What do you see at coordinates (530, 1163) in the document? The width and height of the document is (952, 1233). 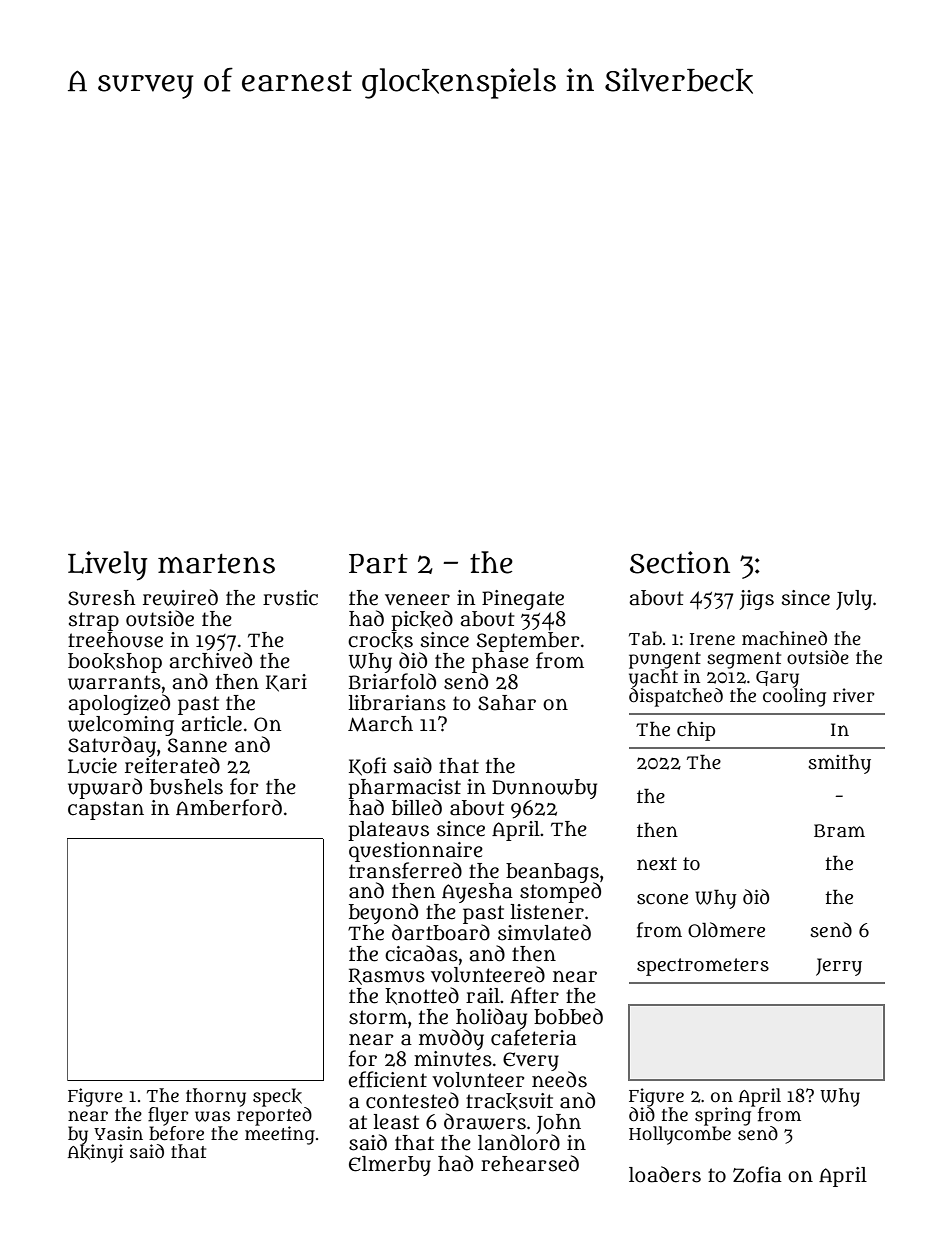 I see `rehearsed` at bounding box center [530, 1163].
